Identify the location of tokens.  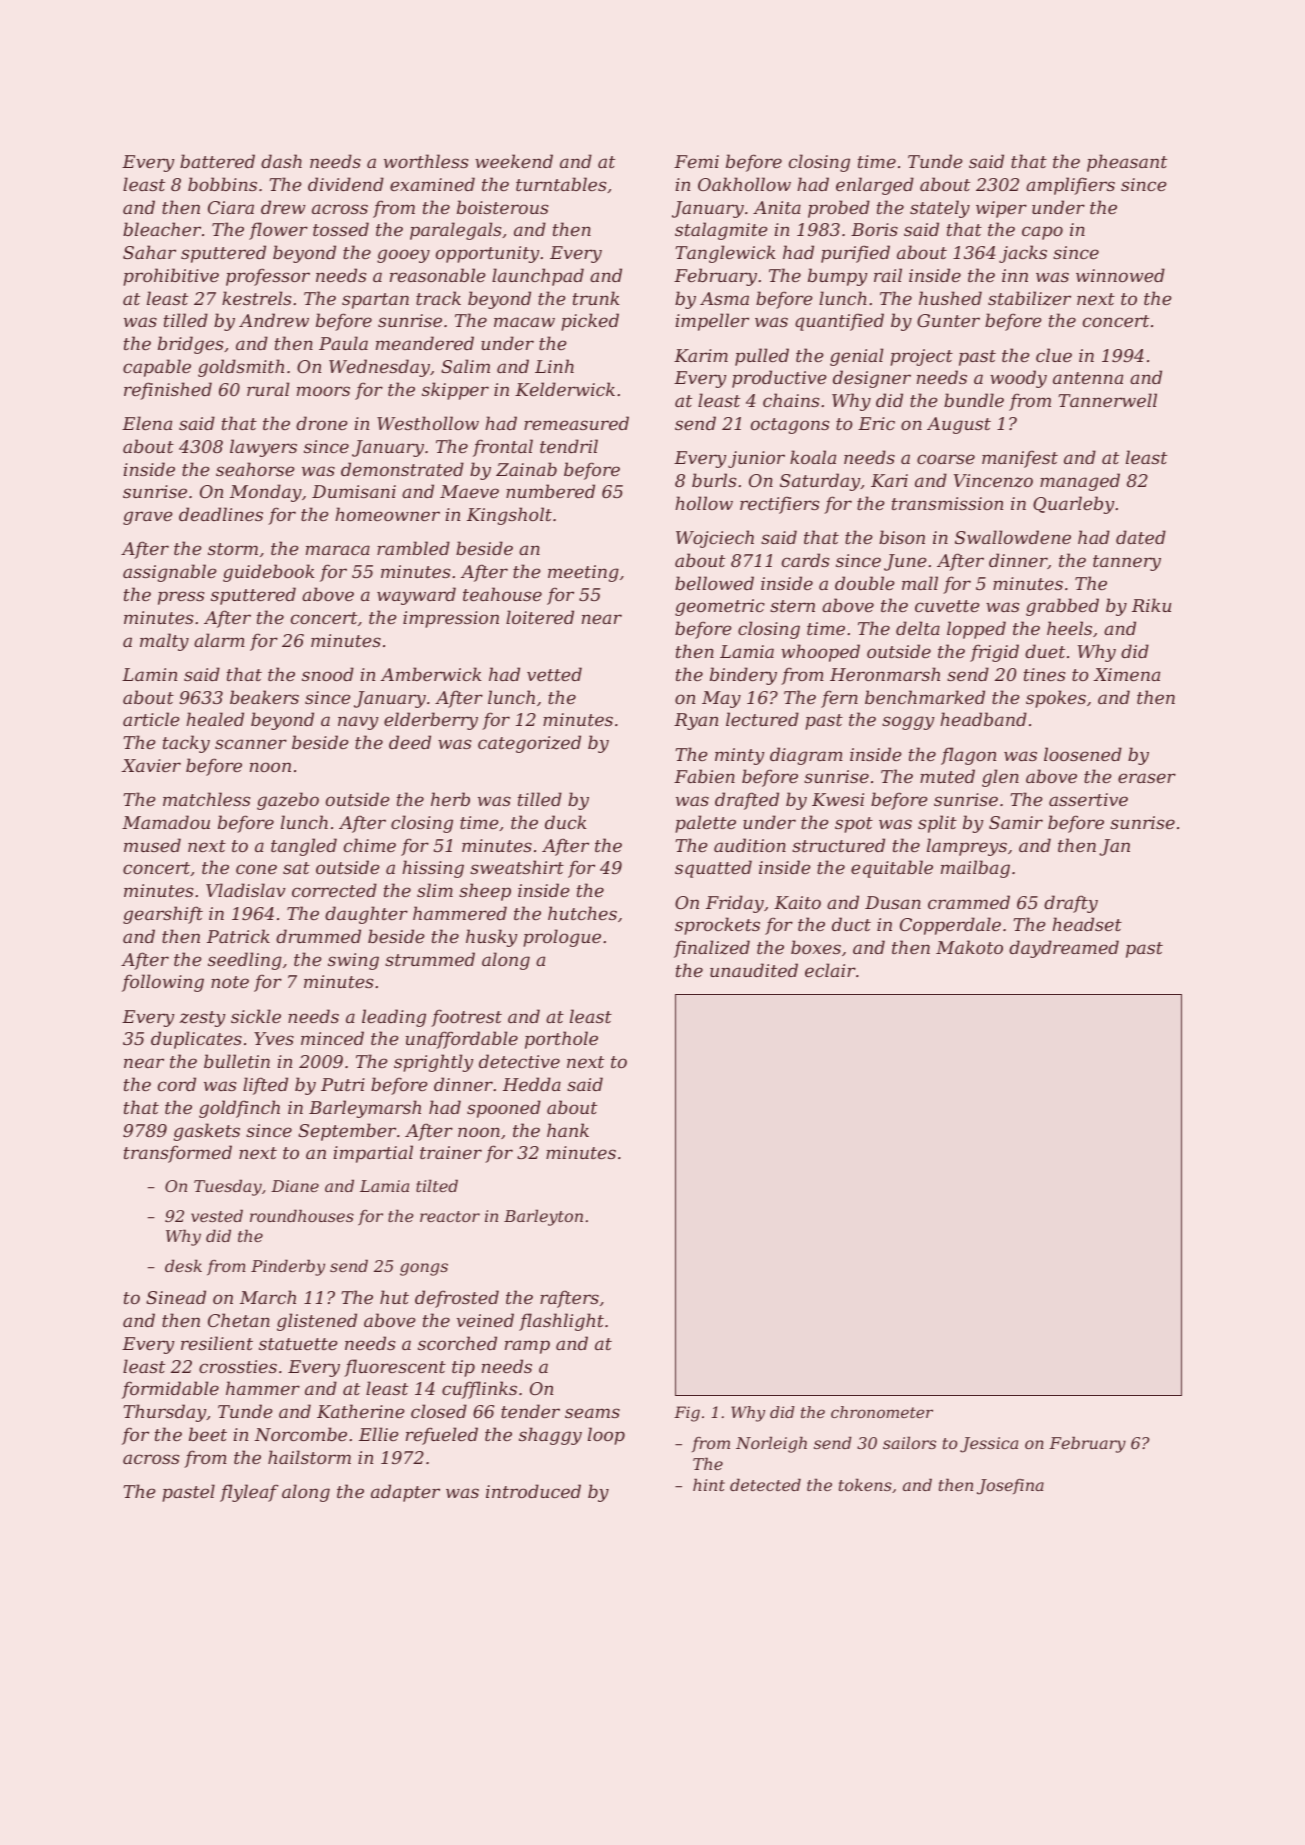
(865, 1484).
